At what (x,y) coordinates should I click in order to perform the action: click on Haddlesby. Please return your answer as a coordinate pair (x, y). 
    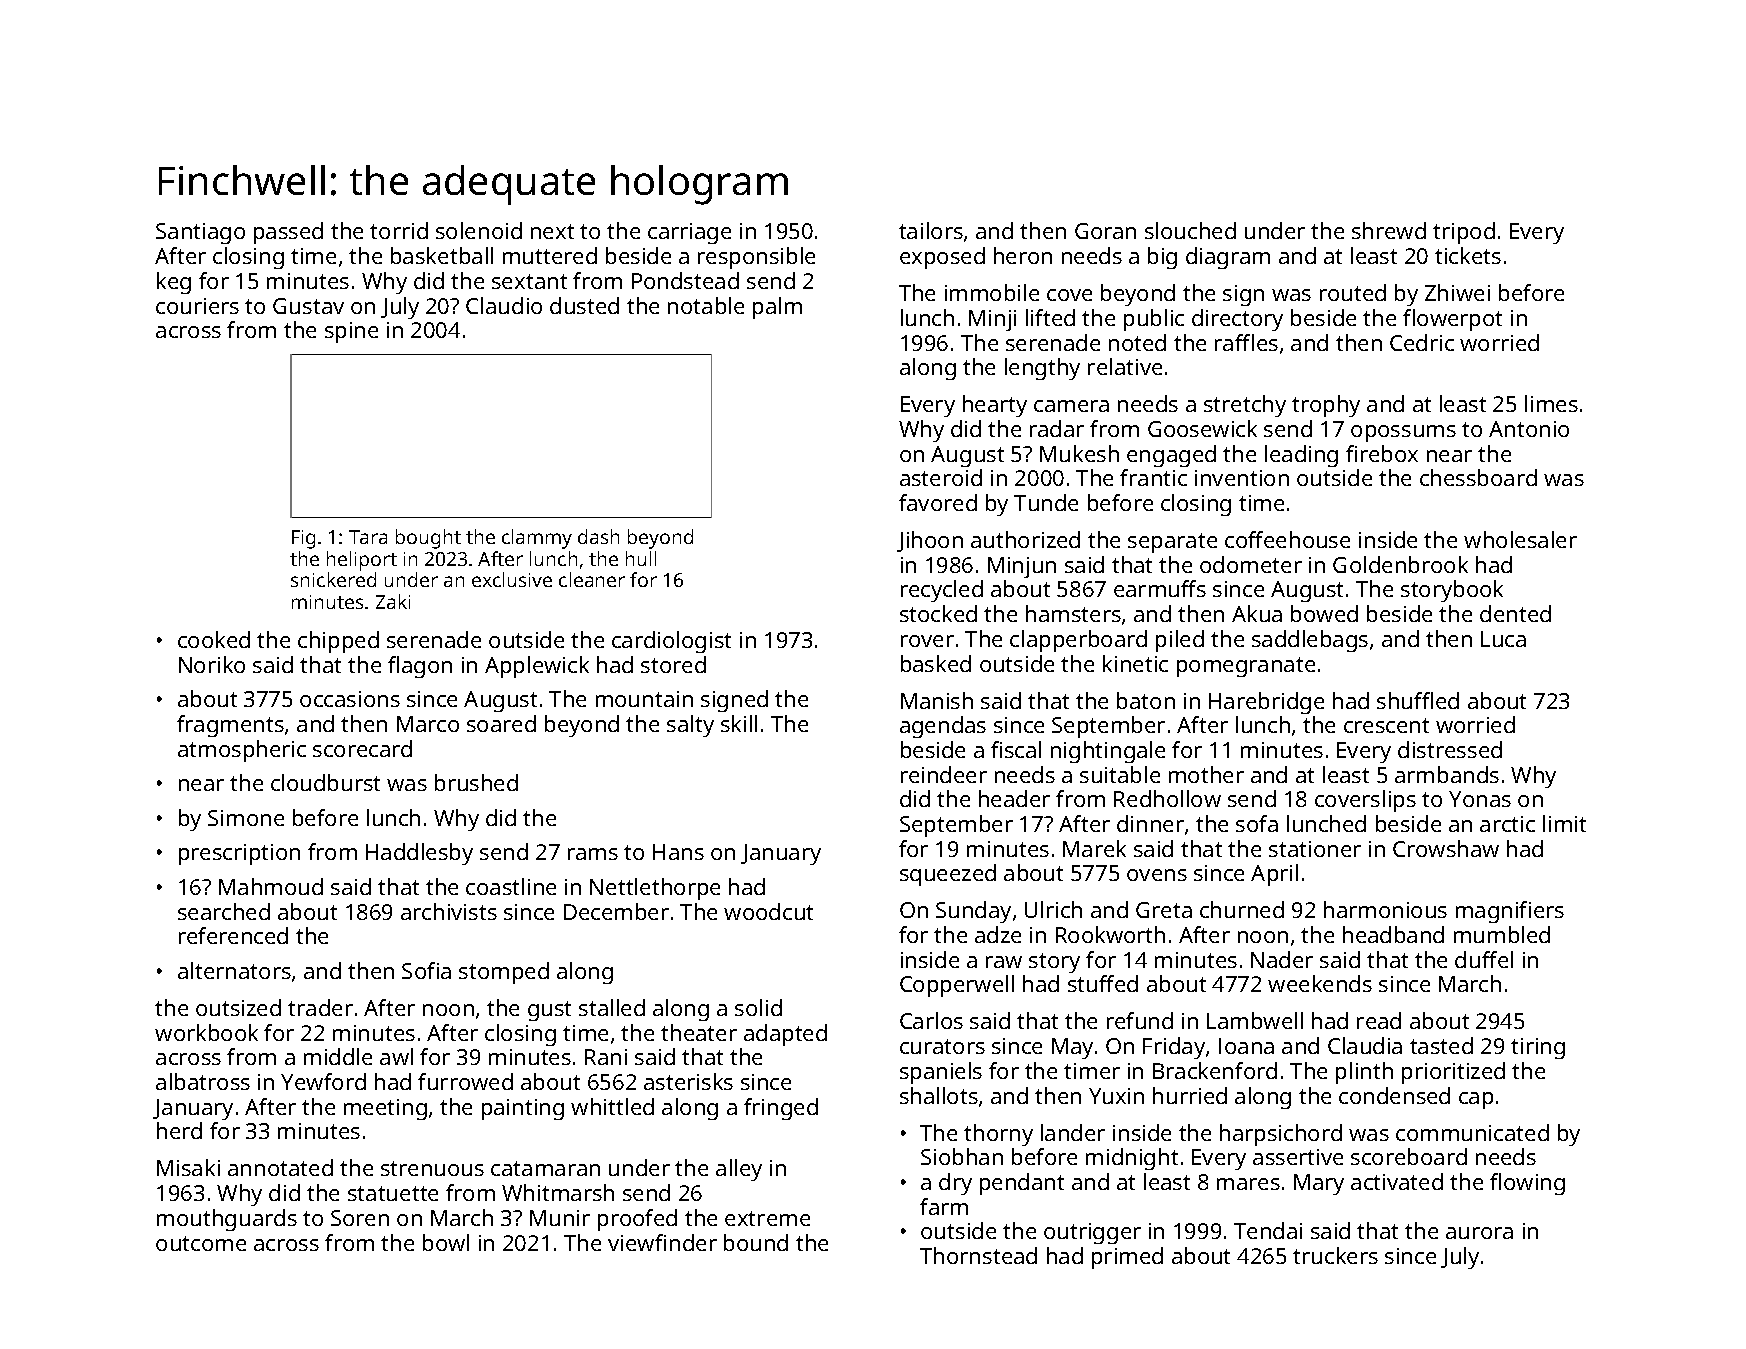
    Looking at the image, I should click on (419, 854).
